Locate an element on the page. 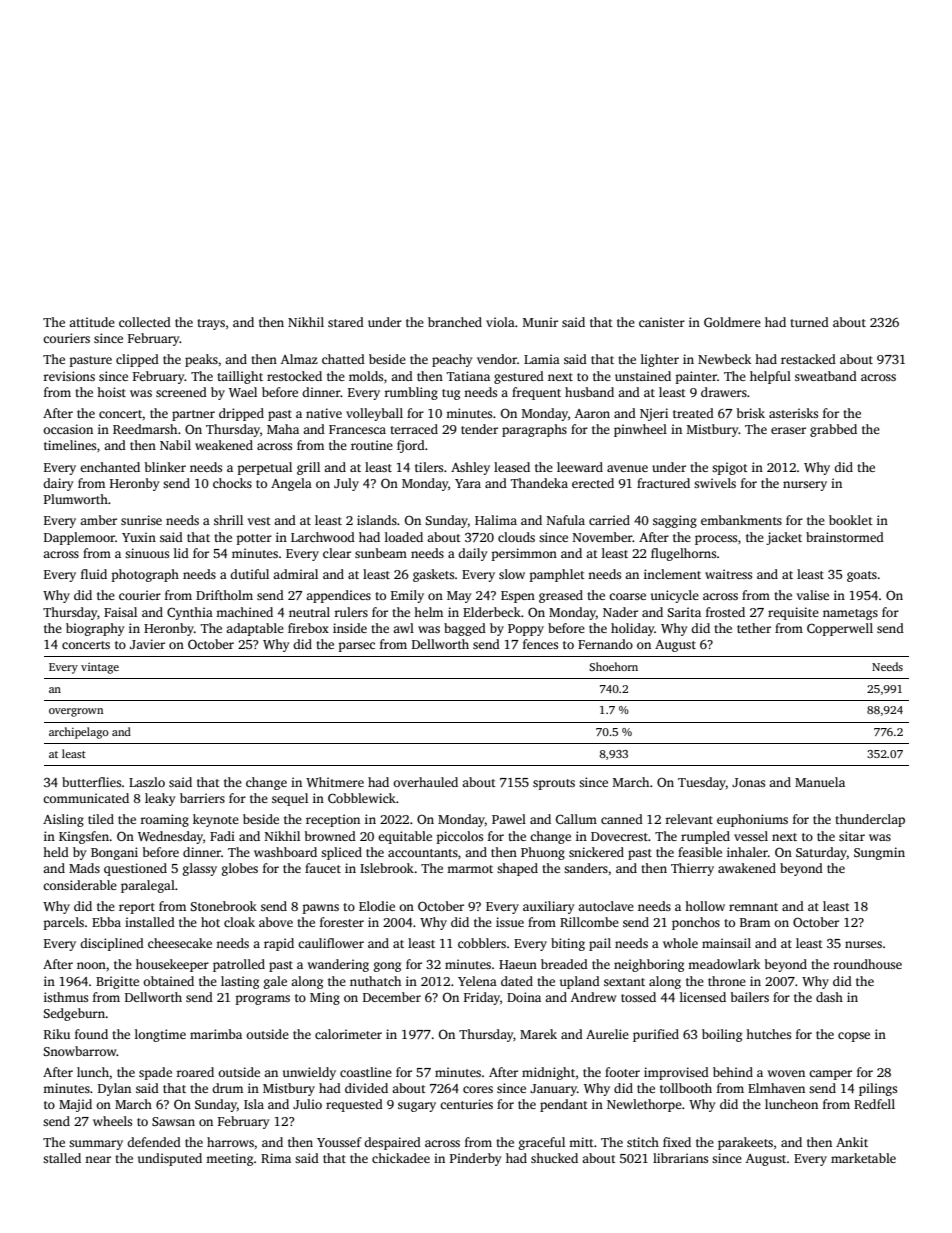 This page has width=952, height=1233. potter is located at coordinates (254, 539).
